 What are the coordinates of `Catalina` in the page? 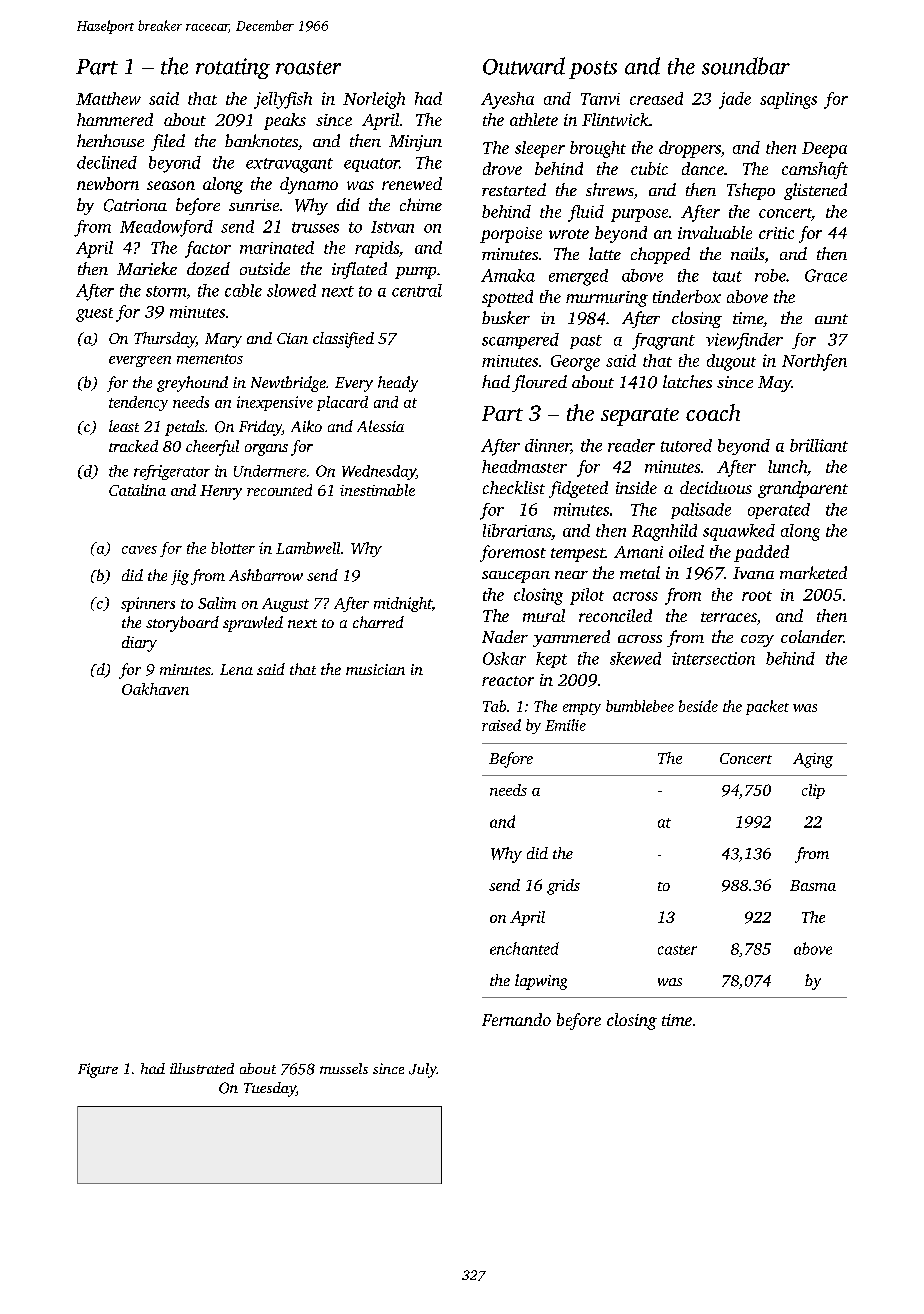 It's located at (137, 490).
